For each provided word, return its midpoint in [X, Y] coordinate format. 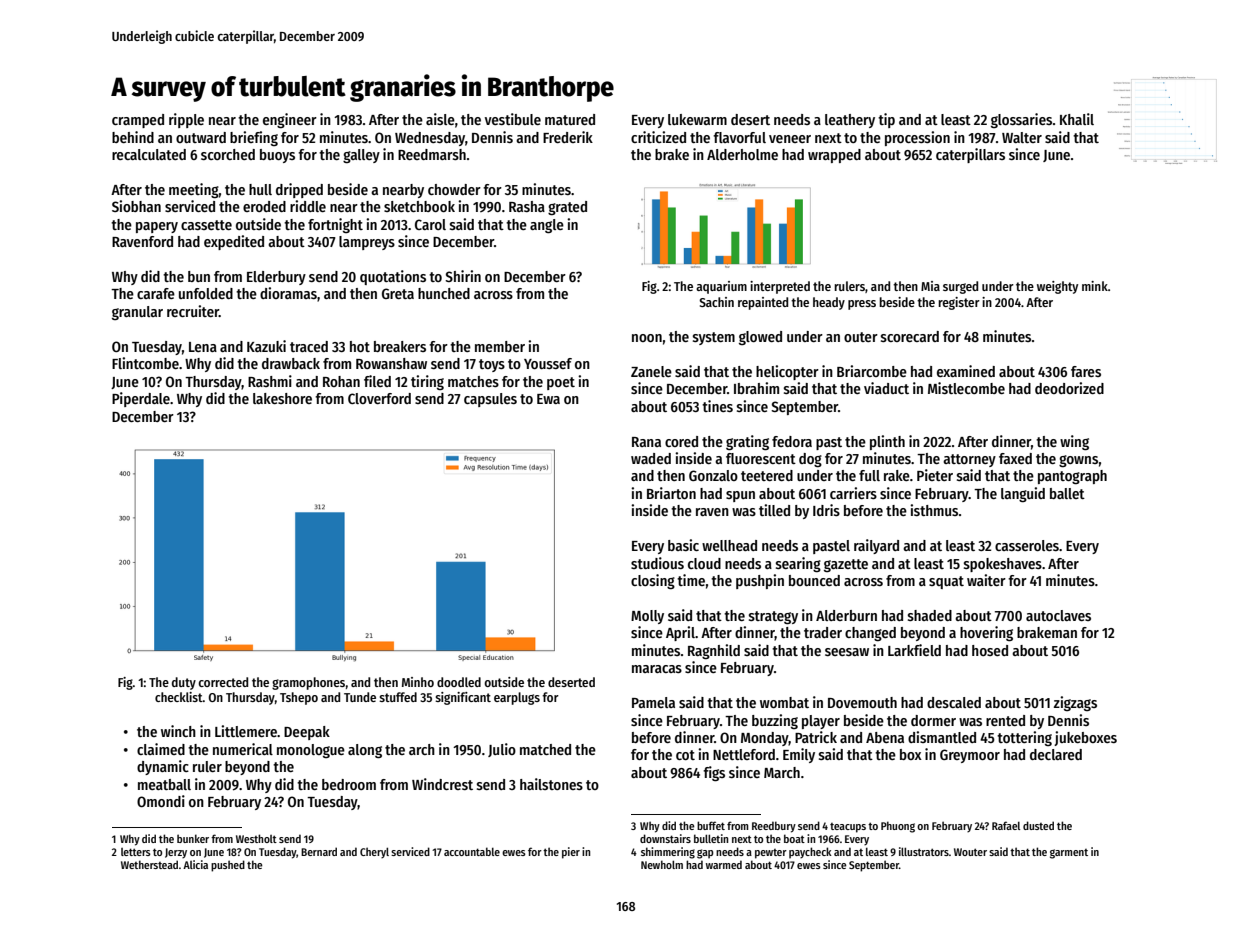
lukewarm [697, 119]
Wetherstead [149, 864]
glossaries [1021, 120]
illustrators [924, 851]
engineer [290, 120]
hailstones [551, 784]
